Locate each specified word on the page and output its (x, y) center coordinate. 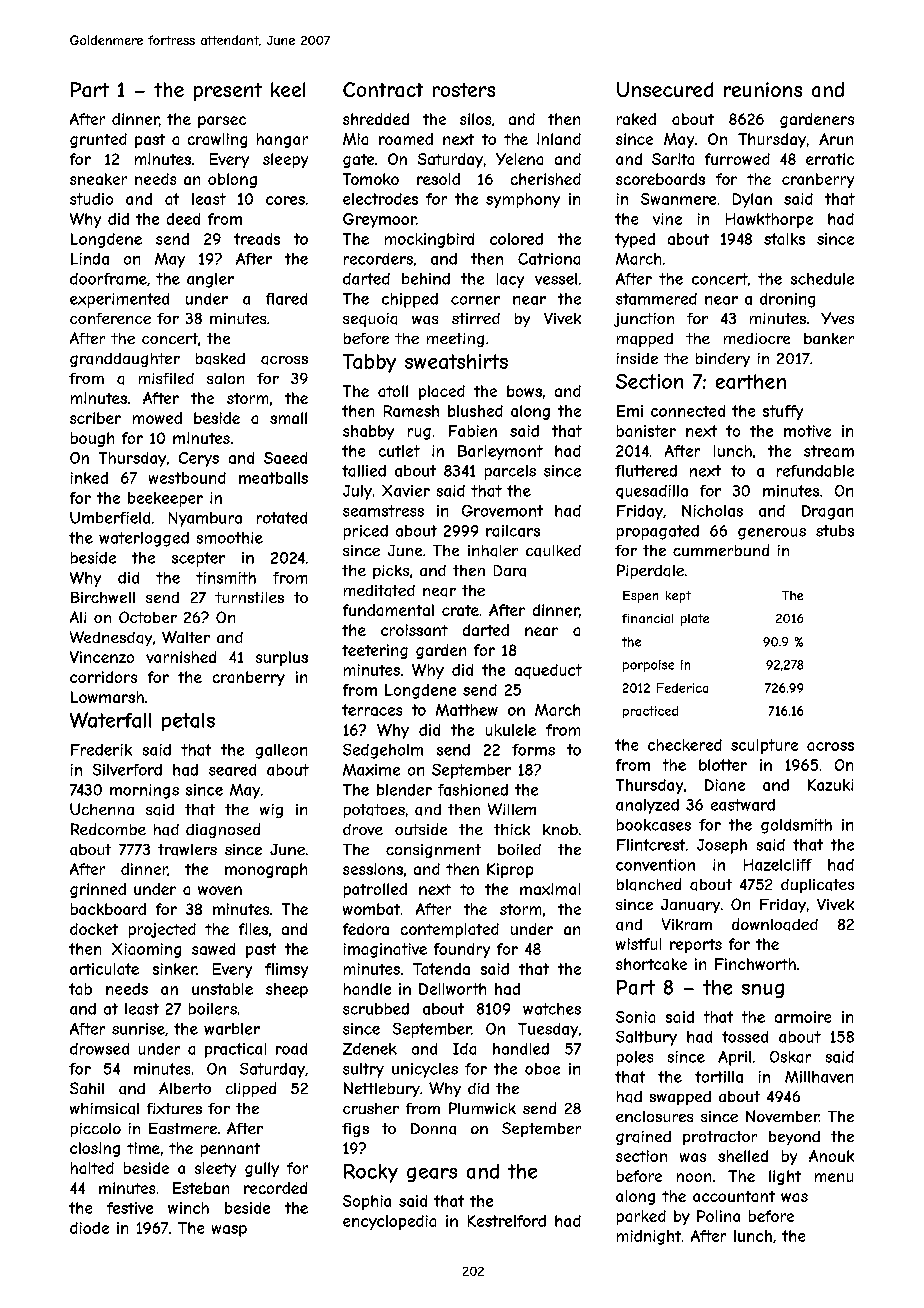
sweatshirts (456, 361)
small (288, 418)
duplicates (817, 886)
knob (560, 829)
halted (92, 1168)
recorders (378, 259)
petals (188, 722)
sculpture (764, 746)
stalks (784, 239)
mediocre (757, 338)
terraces (372, 710)
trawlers (187, 850)
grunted (98, 140)
